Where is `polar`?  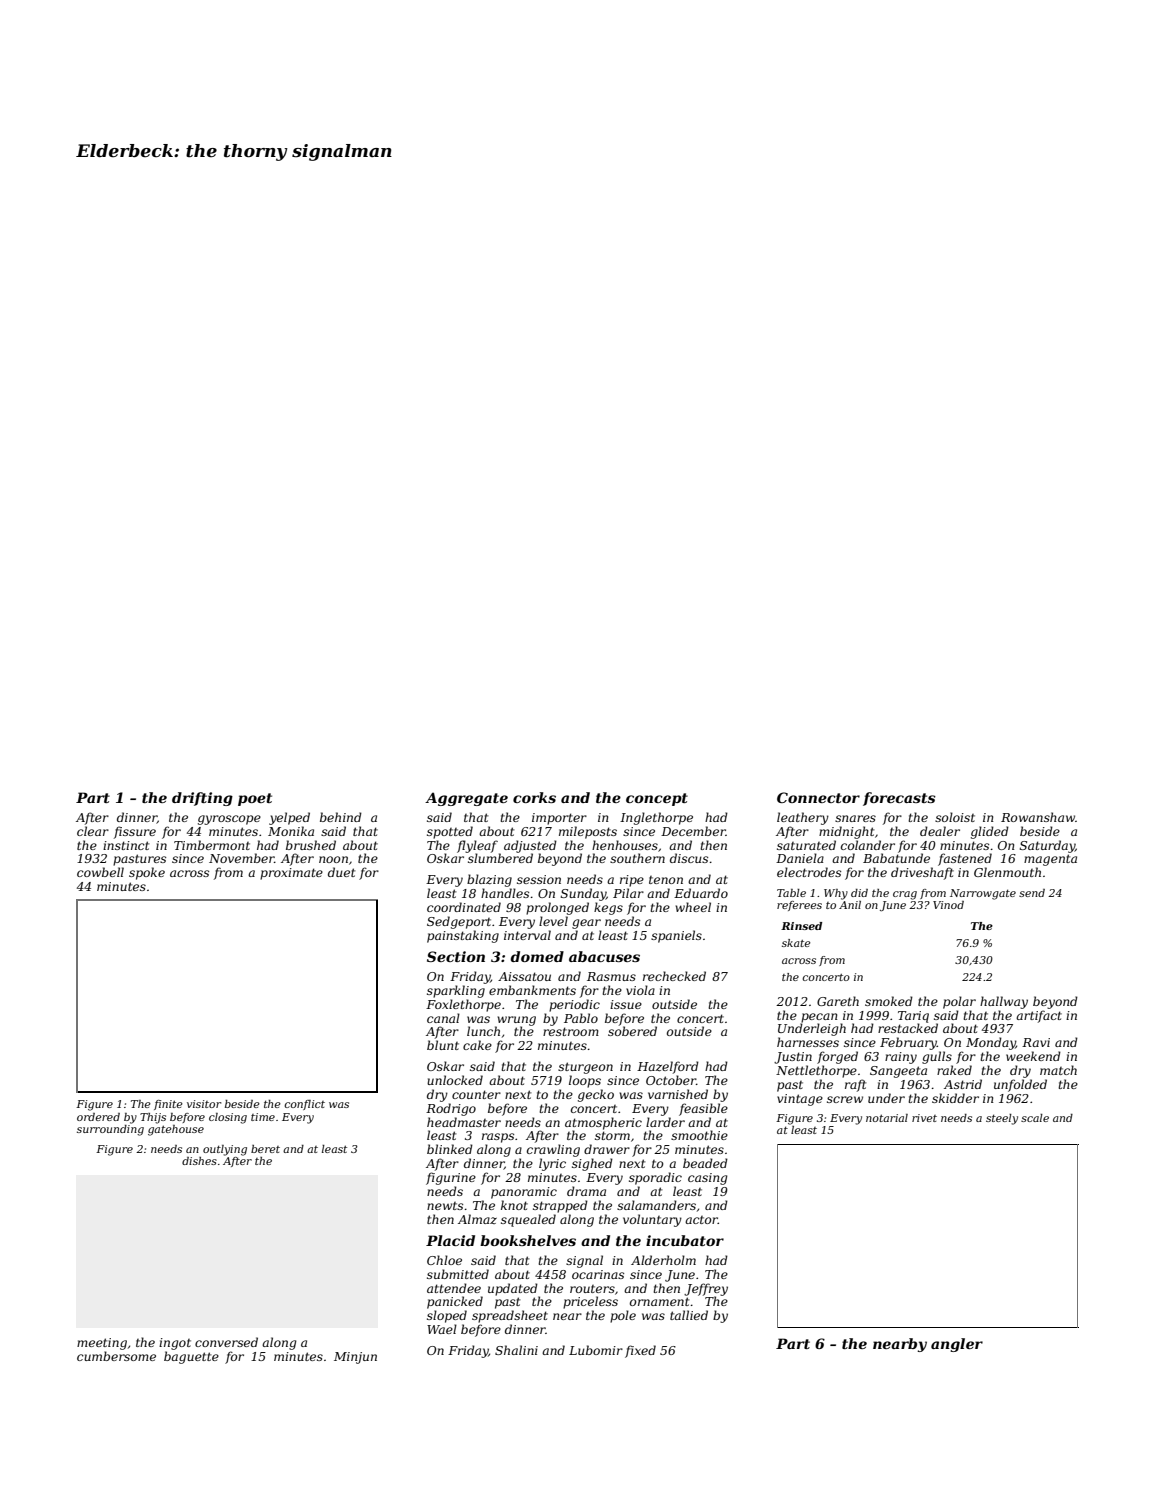
polar is located at coordinates (959, 1002).
